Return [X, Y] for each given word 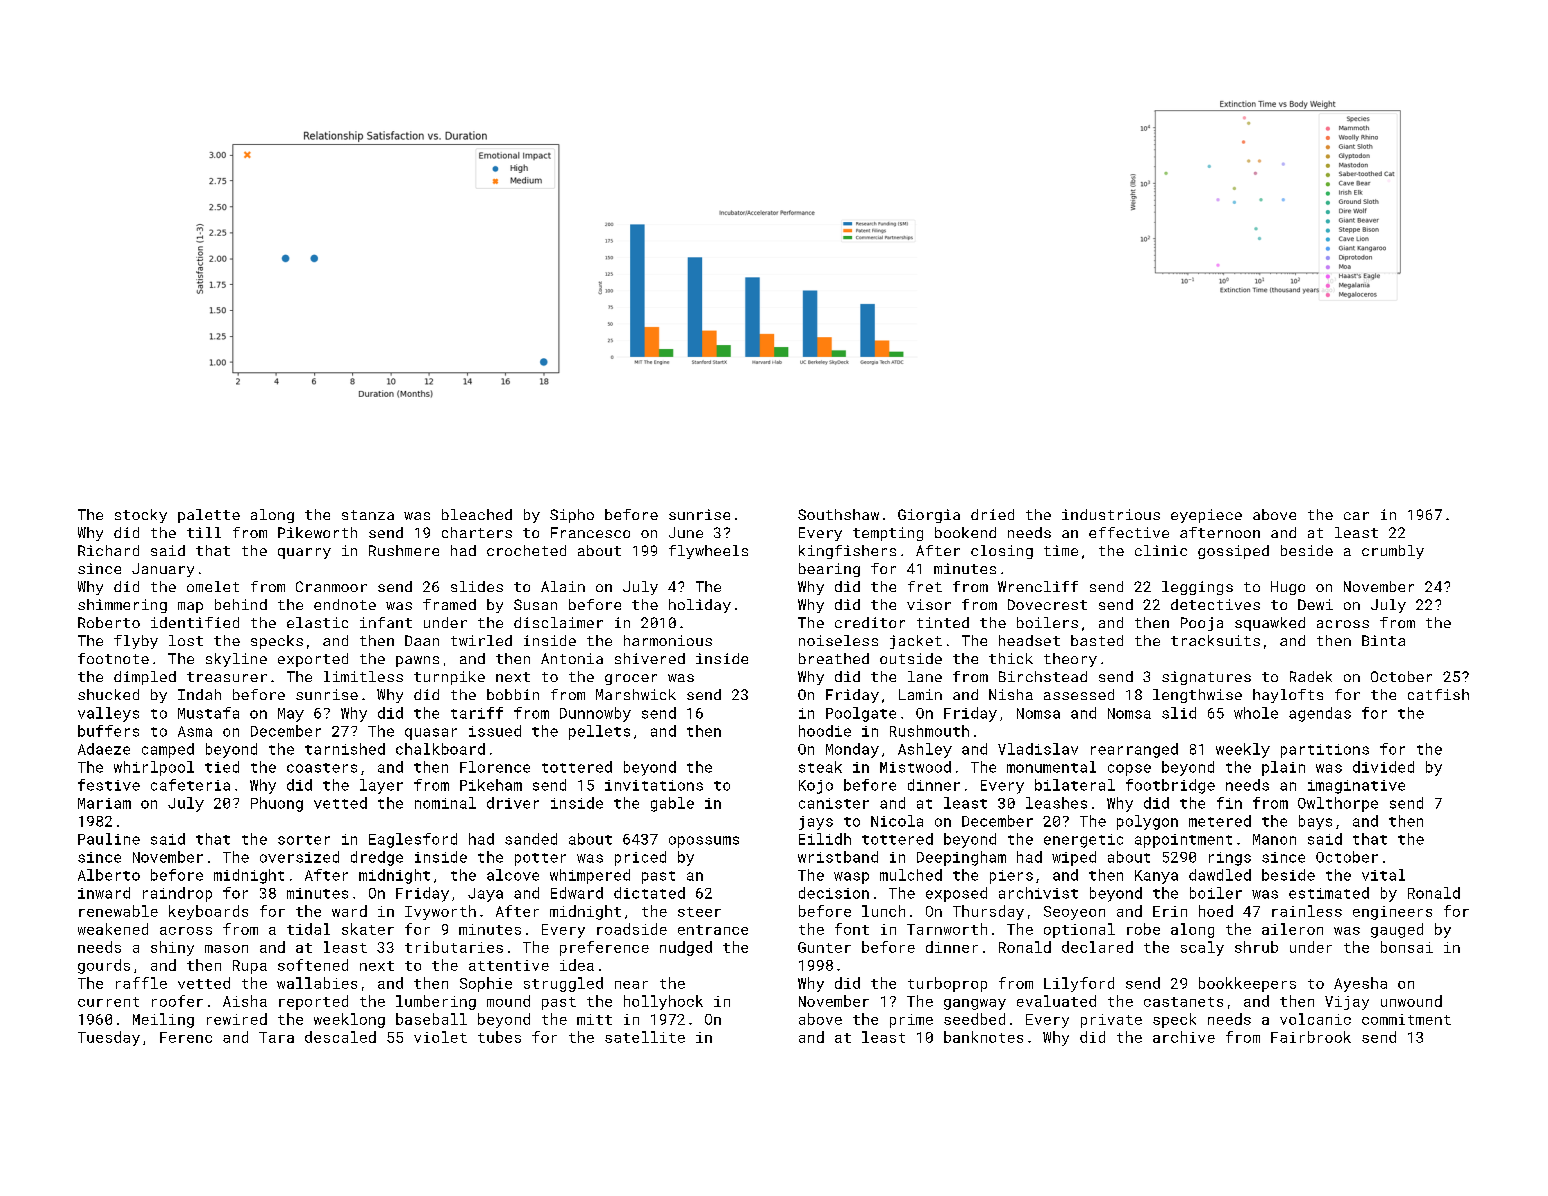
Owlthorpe [1338, 804]
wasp [851, 878]
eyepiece [1206, 516]
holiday [700, 606]
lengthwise [1197, 696]
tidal [308, 929]
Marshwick [636, 694]
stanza [368, 515]
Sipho [572, 516]
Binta [1383, 640]
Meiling [163, 1020]
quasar [431, 734]
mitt [594, 1019]
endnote [345, 604]
